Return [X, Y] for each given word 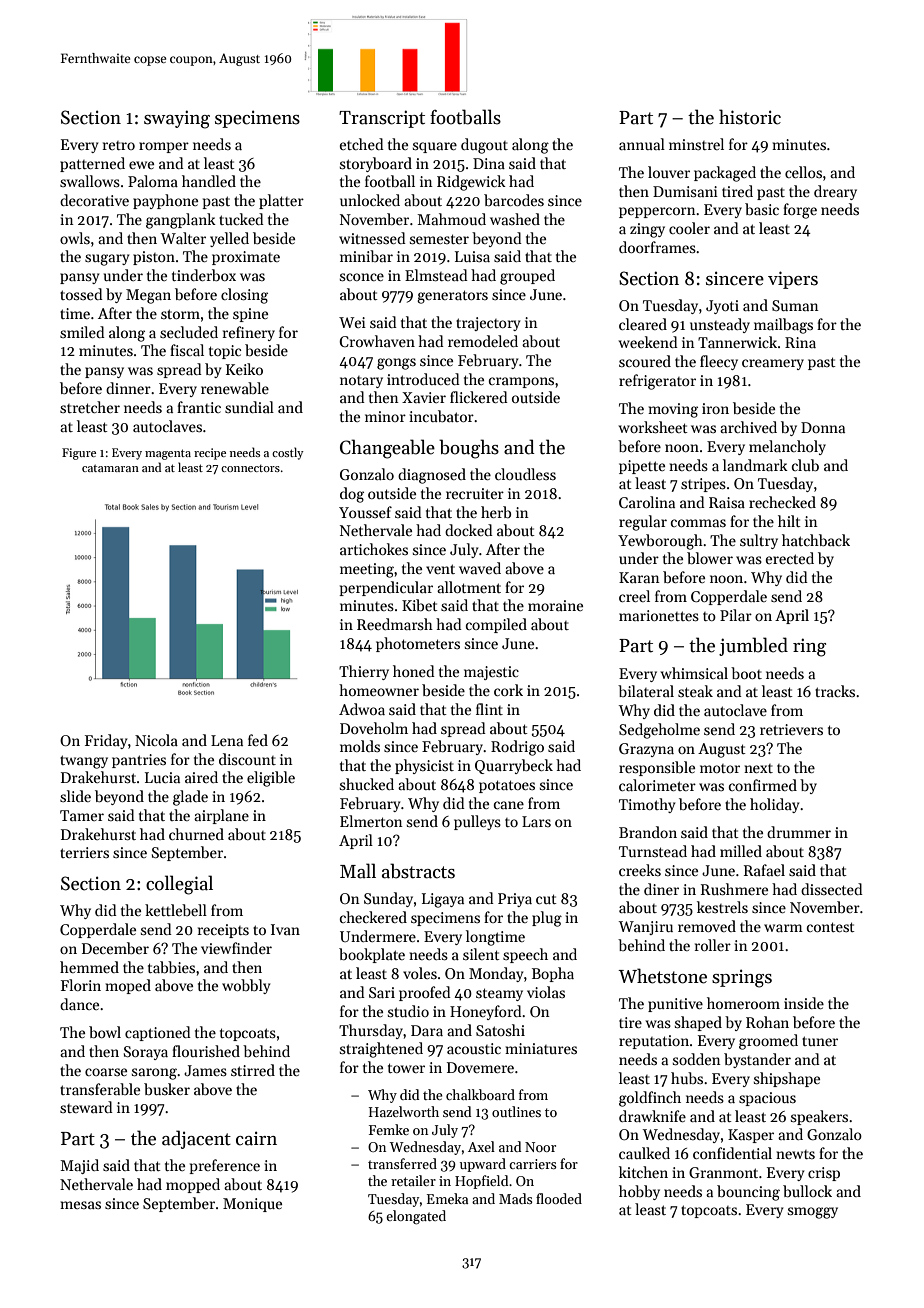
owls [75, 238]
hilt [789, 521]
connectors [250, 468]
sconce [362, 277]
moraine [555, 605]
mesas [80, 1205]
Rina [800, 342]
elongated [416, 1217]
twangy [84, 762]
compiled [496, 625]
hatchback [816, 540]
